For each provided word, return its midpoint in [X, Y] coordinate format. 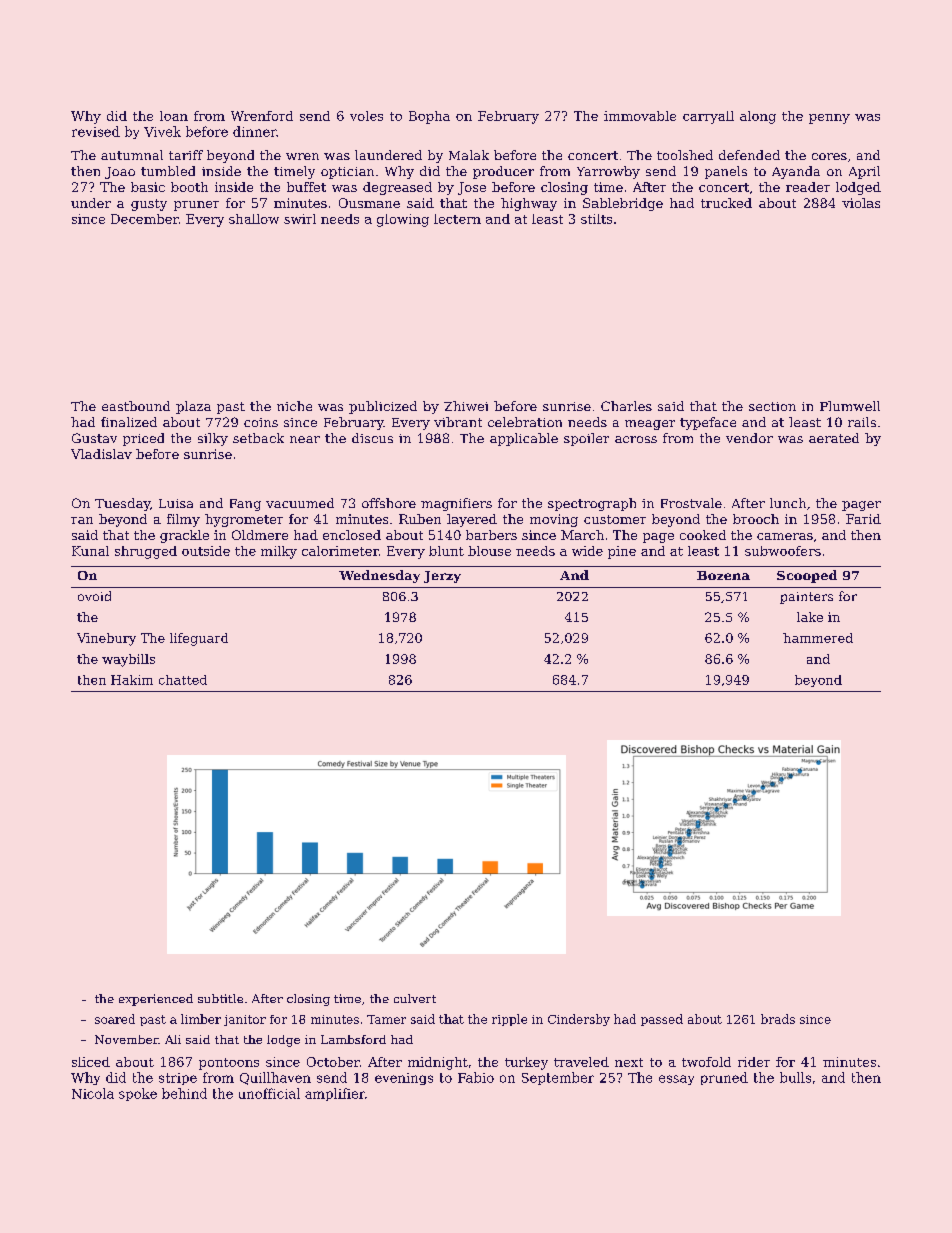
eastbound [136, 406]
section [772, 406]
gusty [149, 205]
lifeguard [199, 639]
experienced [156, 1000]
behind [184, 1093]
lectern [457, 219]
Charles [626, 406]
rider [754, 1062]
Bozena [723, 575]
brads [778, 1019]
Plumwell [850, 406]
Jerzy [442, 577]
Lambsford [353, 1039]
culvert [415, 998]
